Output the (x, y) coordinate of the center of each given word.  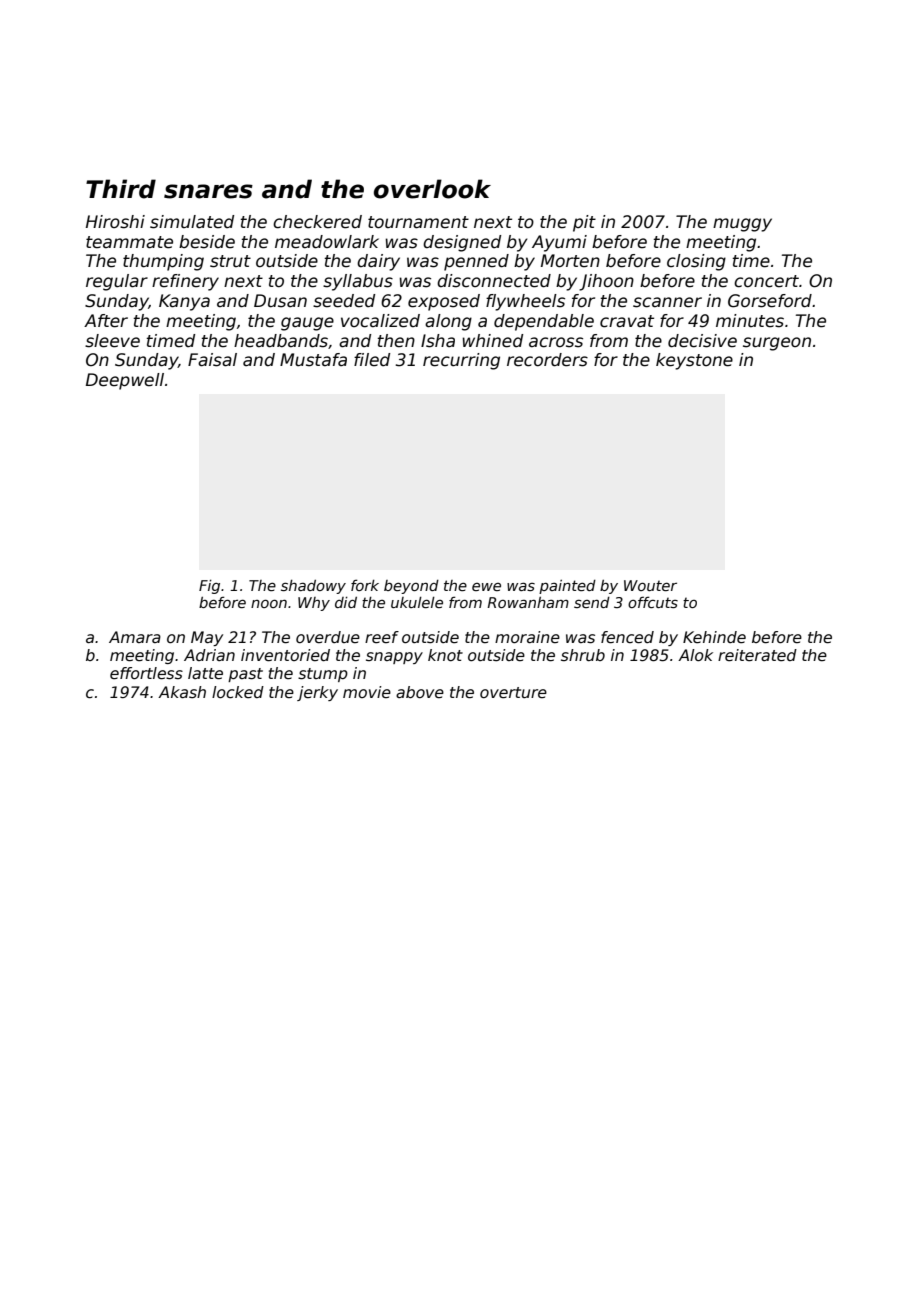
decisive (702, 341)
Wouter (650, 585)
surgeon (777, 344)
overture (513, 693)
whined (492, 341)
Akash (182, 692)
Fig (209, 587)
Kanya (184, 302)
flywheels (525, 302)
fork (365, 585)
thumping (163, 262)
